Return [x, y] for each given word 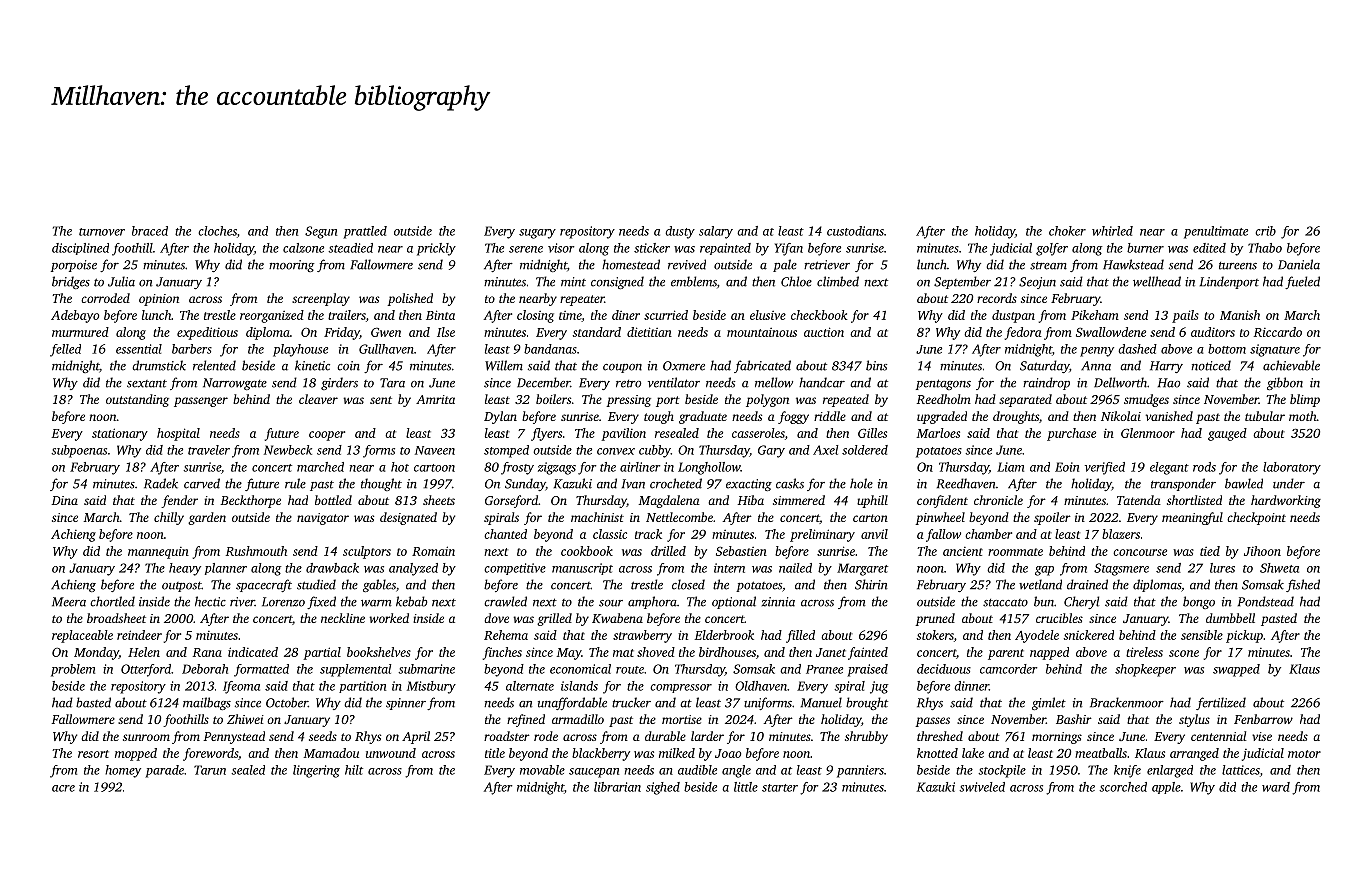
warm [376, 603]
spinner [406, 704]
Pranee [824, 669]
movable [542, 770]
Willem [504, 365]
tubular [1265, 416]
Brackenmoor [1127, 702]
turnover [102, 232]
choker [1067, 231]
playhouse [300, 350]
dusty [680, 232]
